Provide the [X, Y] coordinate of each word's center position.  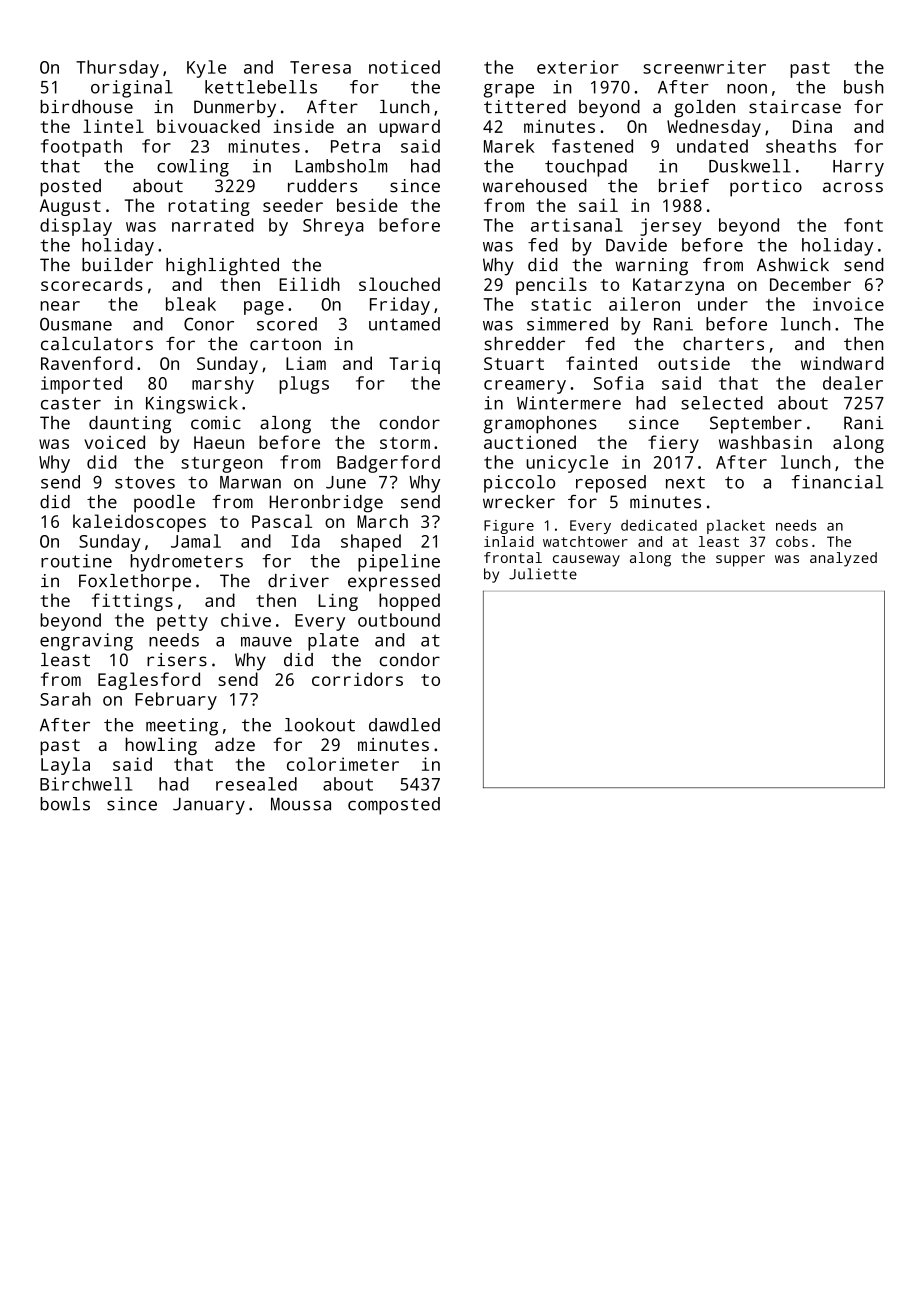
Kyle [206, 69]
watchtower [585, 541]
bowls [65, 804]
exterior [578, 67]
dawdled [404, 725]
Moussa [301, 804]
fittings [132, 602]
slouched [399, 284]
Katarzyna [678, 286]
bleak [191, 304]
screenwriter [704, 67]
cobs [792, 541]
